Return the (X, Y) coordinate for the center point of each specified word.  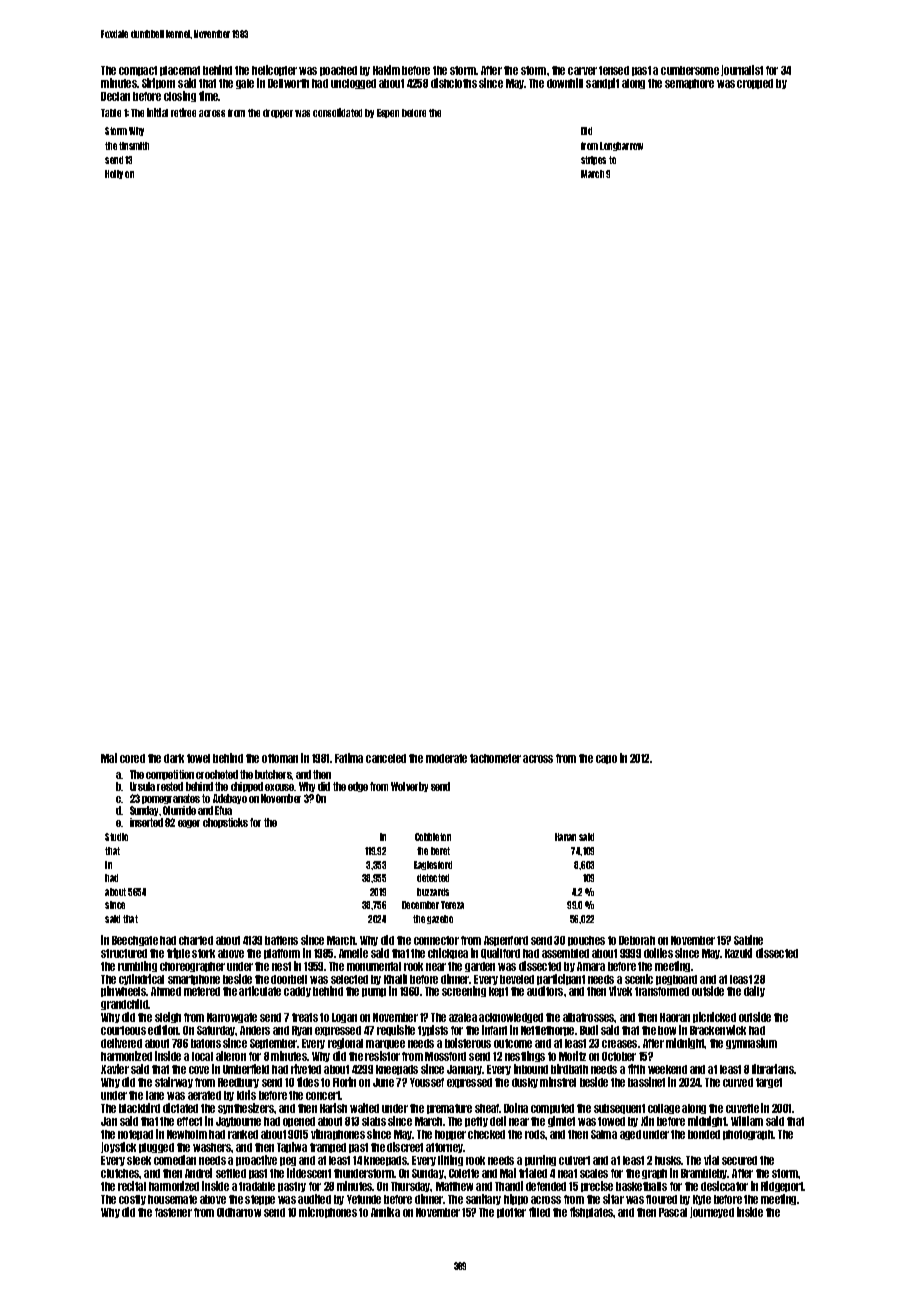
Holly (114, 174)
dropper (278, 113)
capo (606, 759)
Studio (116, 837)
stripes (593, 160)
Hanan (565, 837)
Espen (388, 113)
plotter (511, 1213)
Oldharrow (239, 1212)
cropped (755, 84)
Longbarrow (621, 146)
